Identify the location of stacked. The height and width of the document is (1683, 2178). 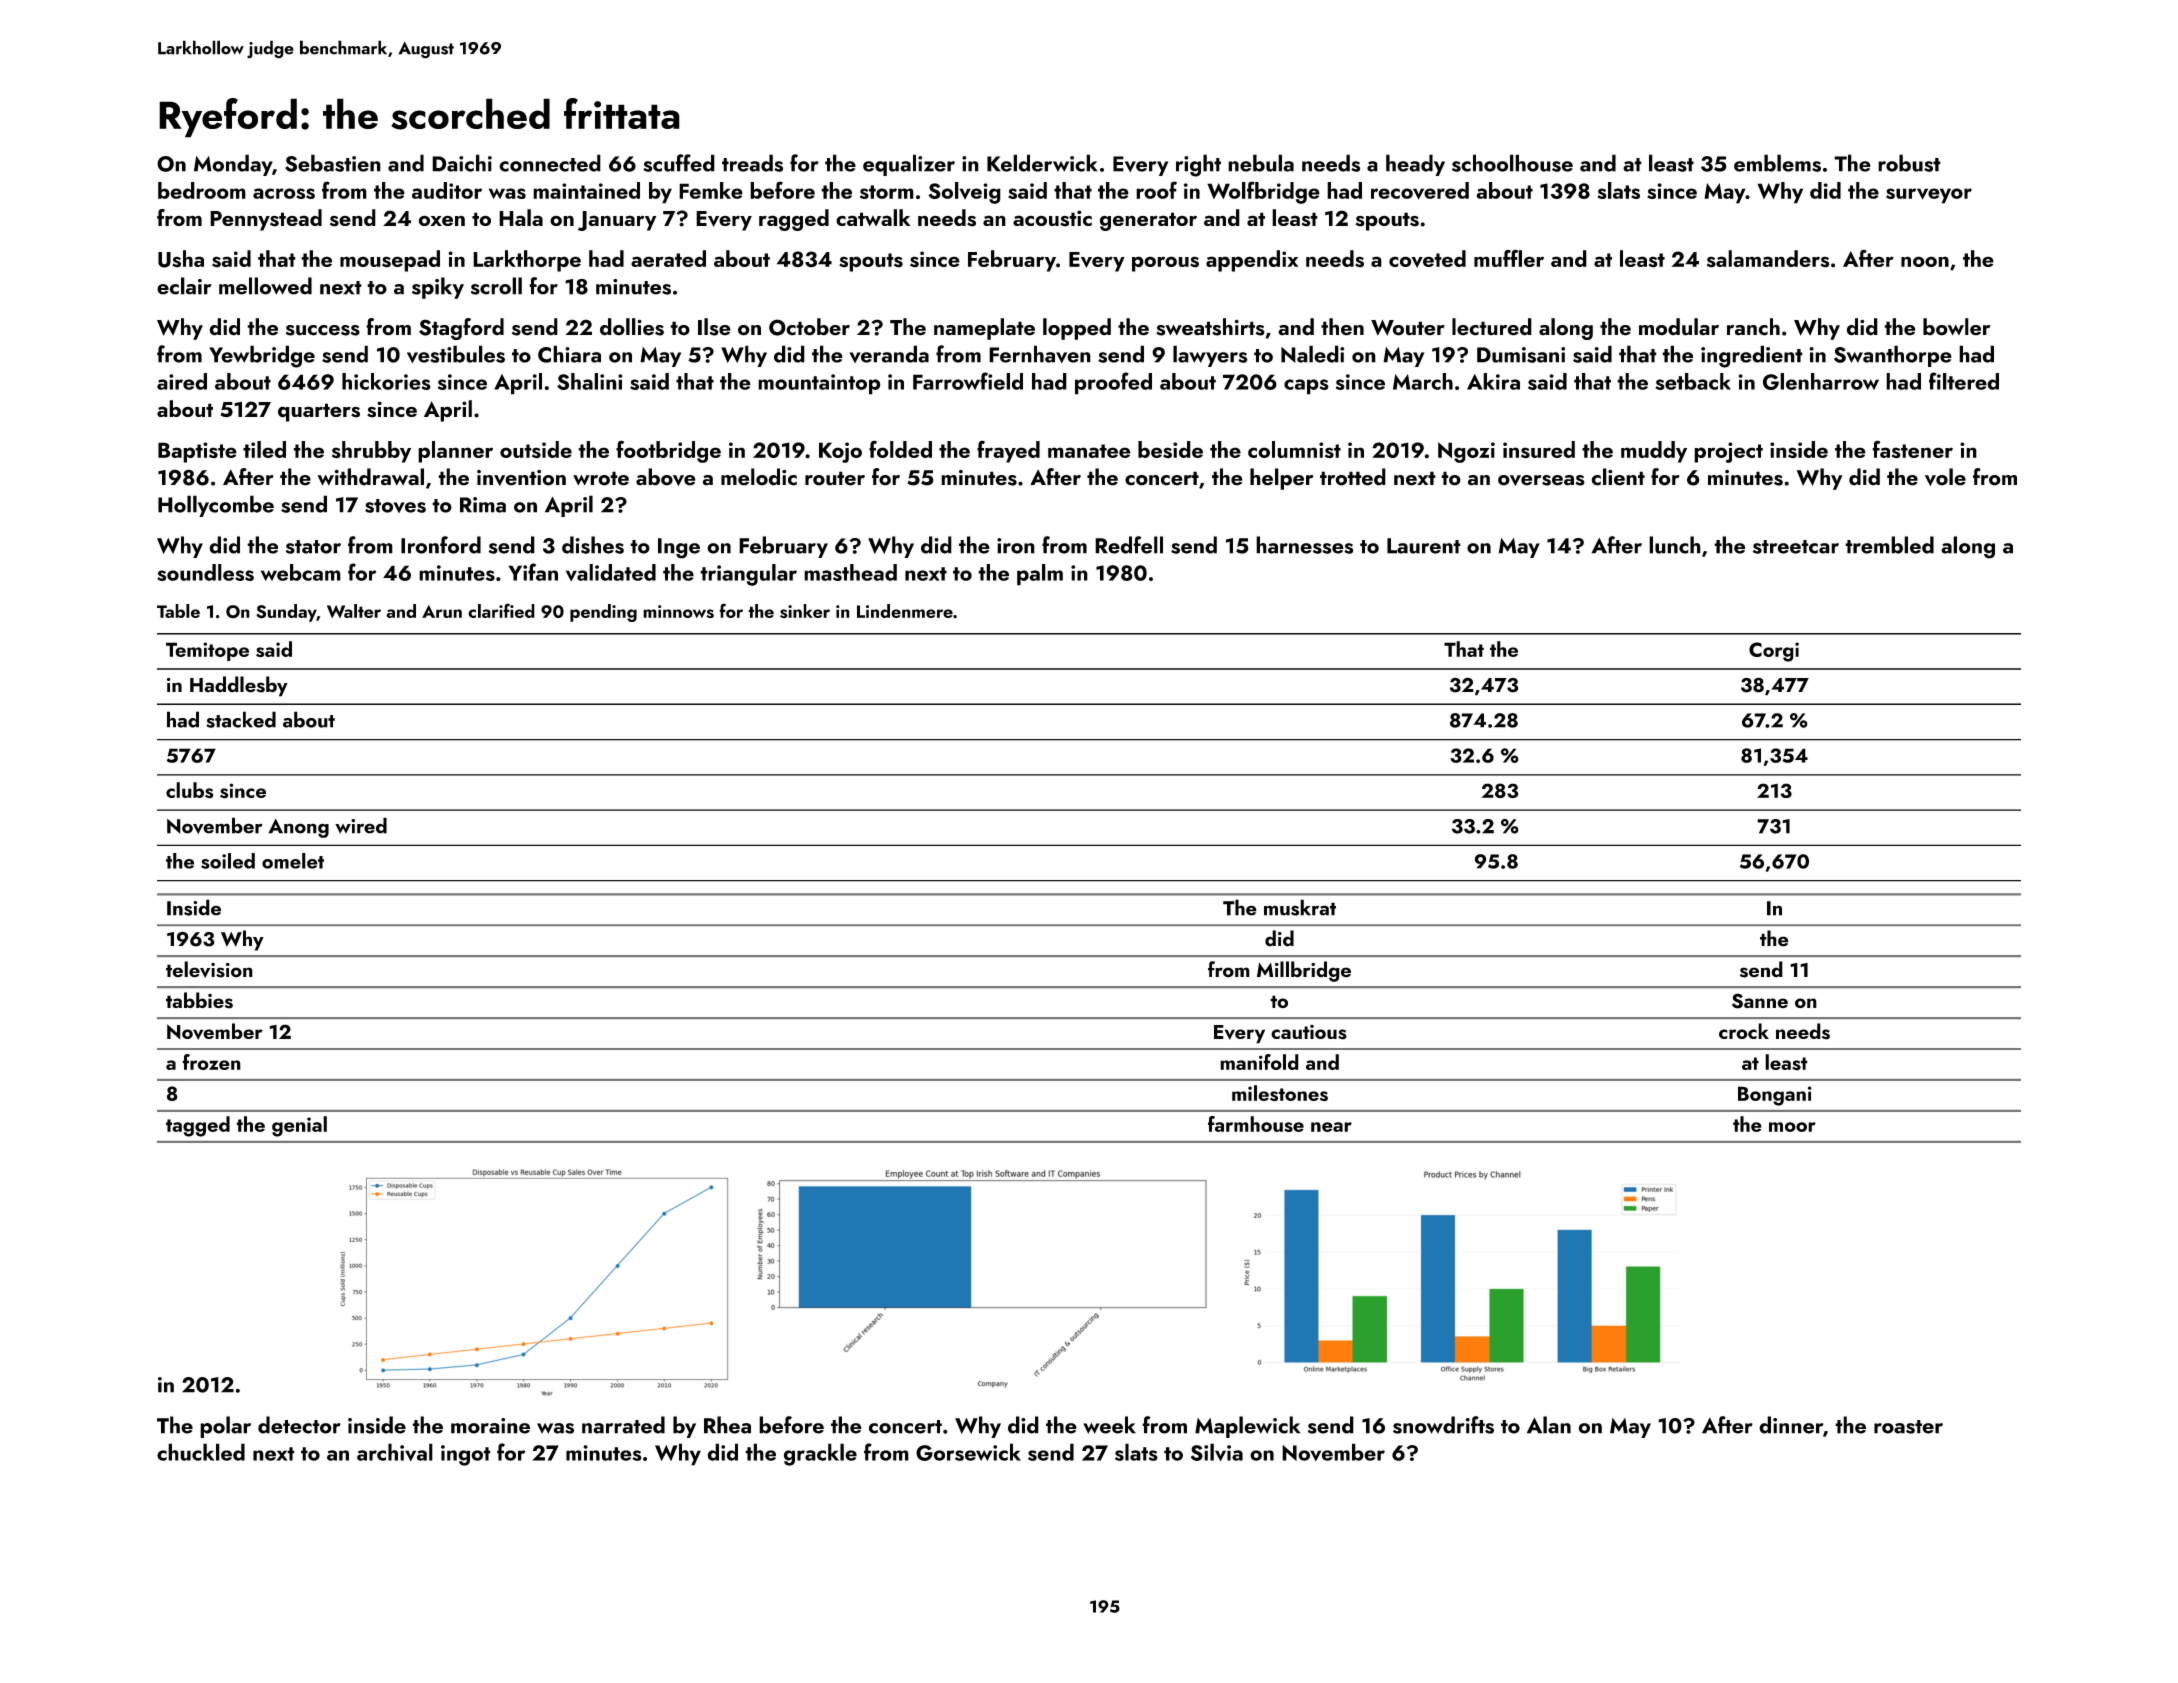
(241, 719).
